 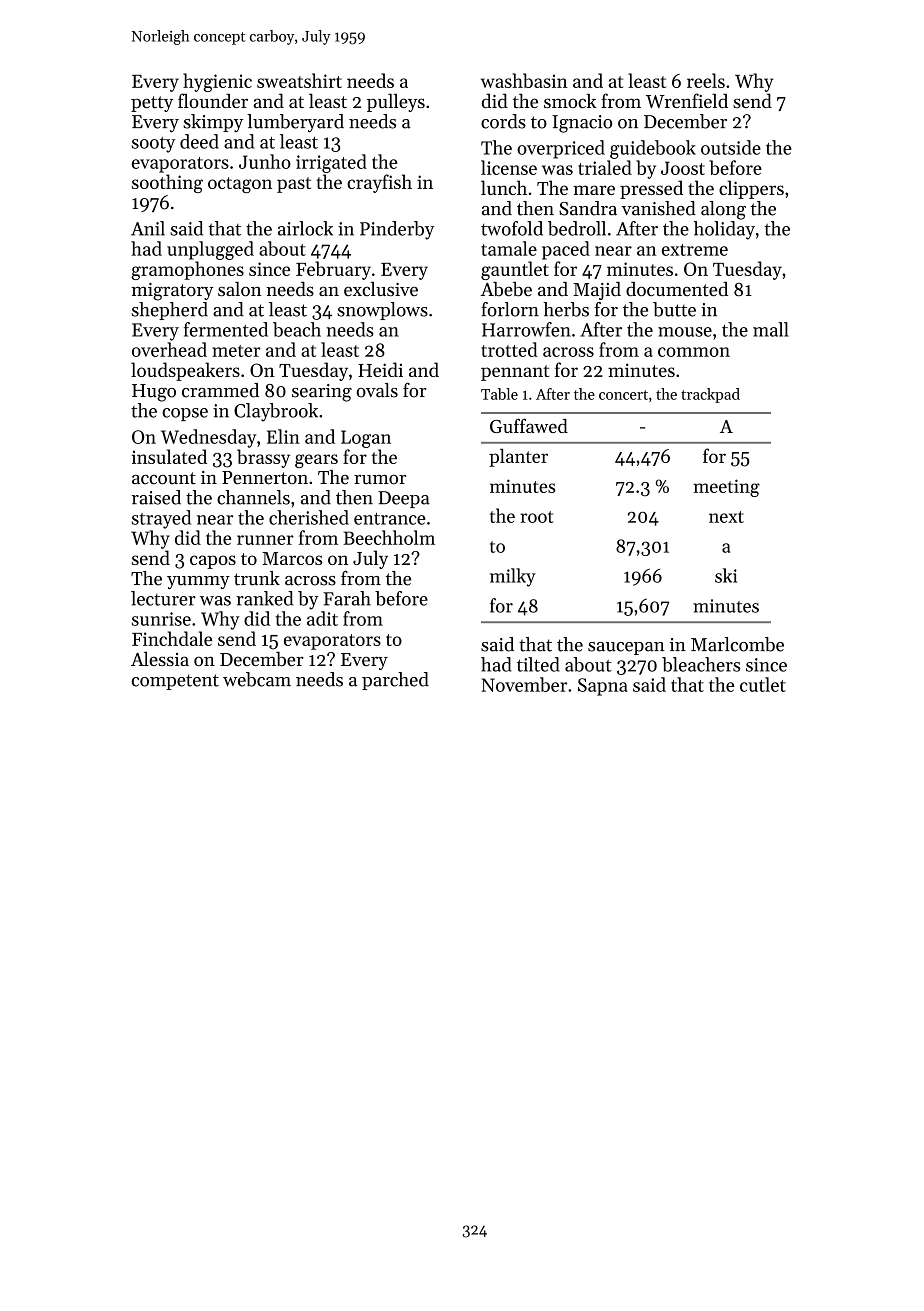 What do you see at coordinates (710, 395) in the screenshot?
I see `trackpad` at bounding box center [710, 395].
